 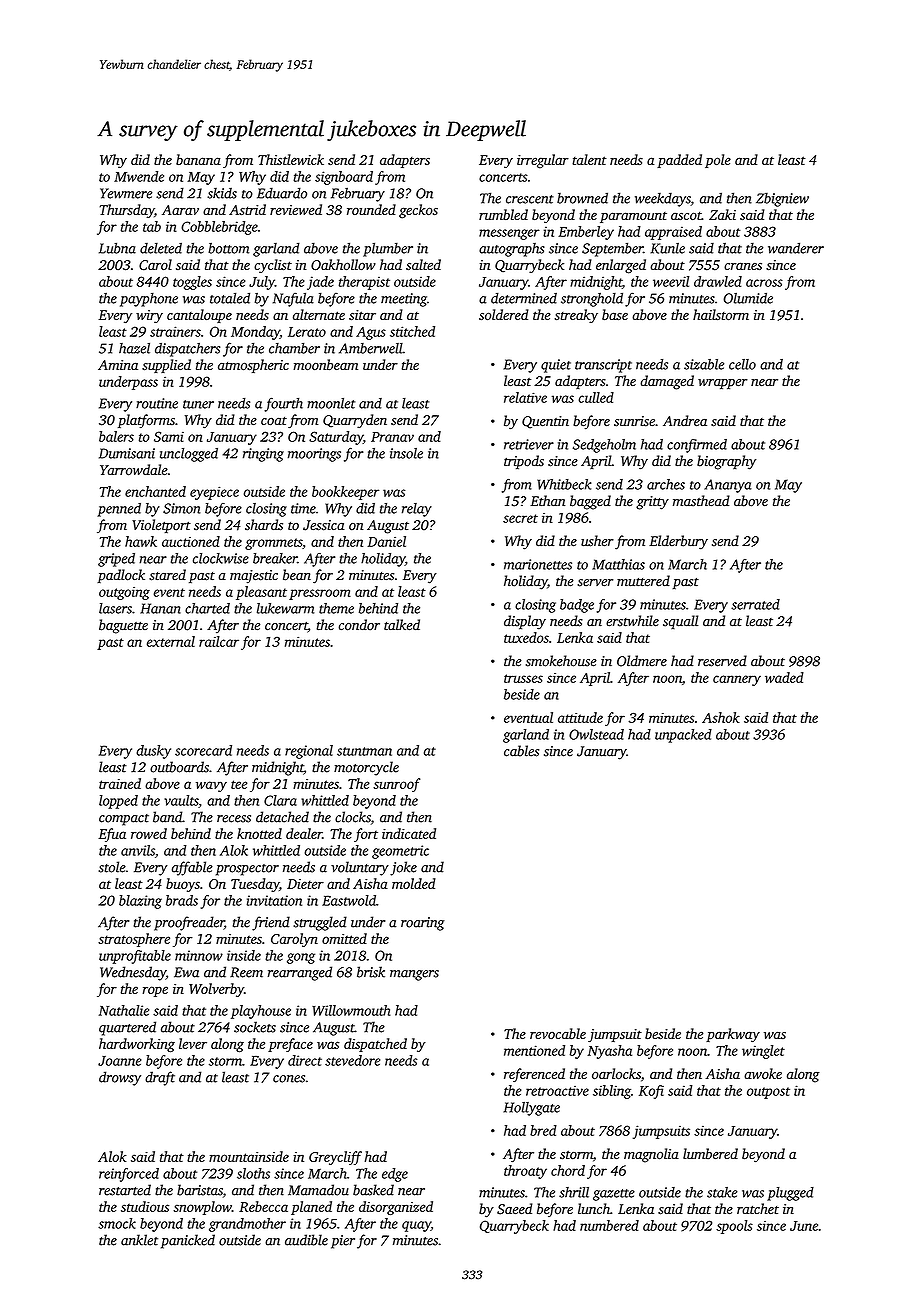 I want to click on Ananya, so click(x=728, y=486).
